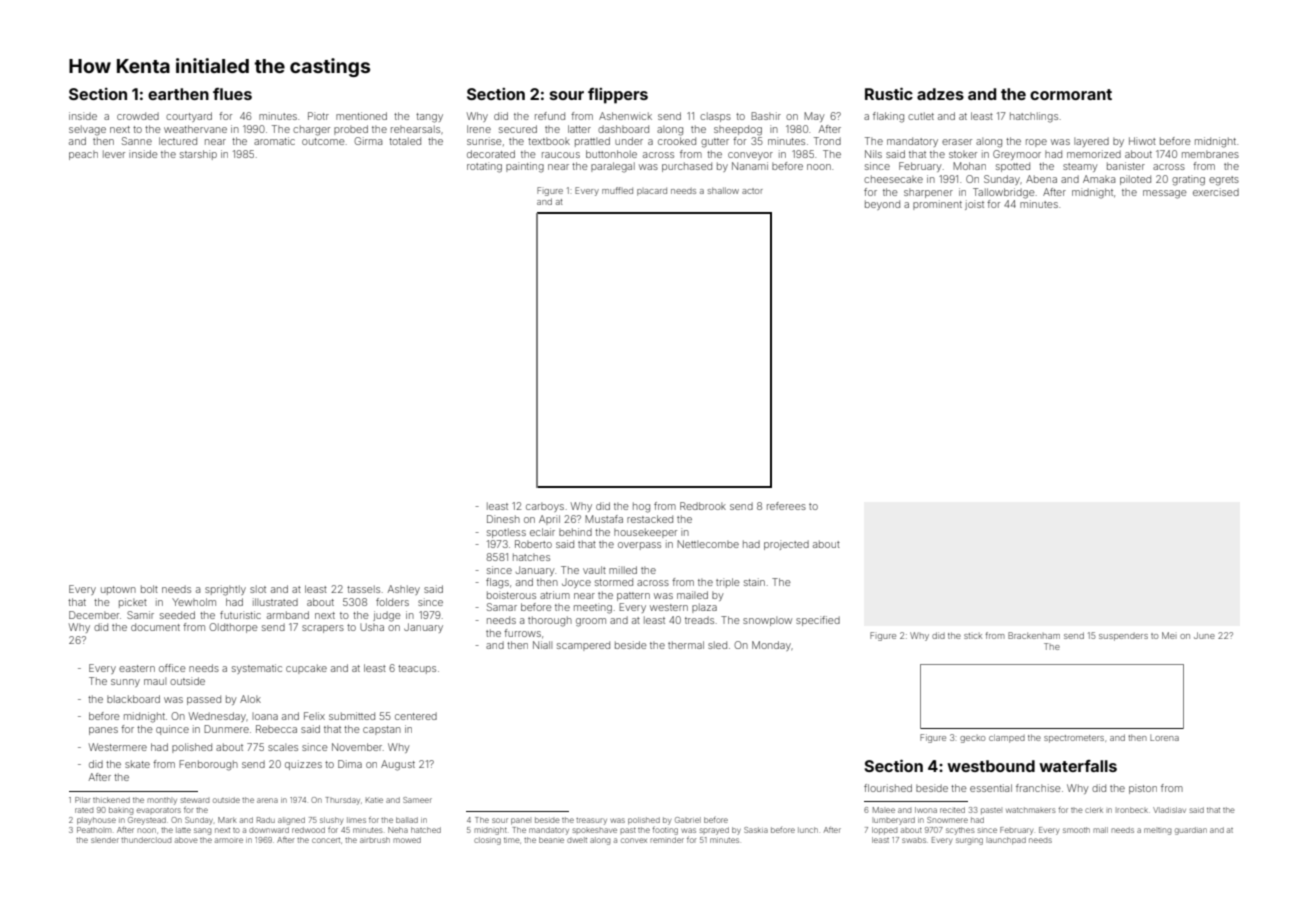  What do you see at coordinates (974, 205) in the screenshot?
I see `joist` at bounding box center [974, 205].
